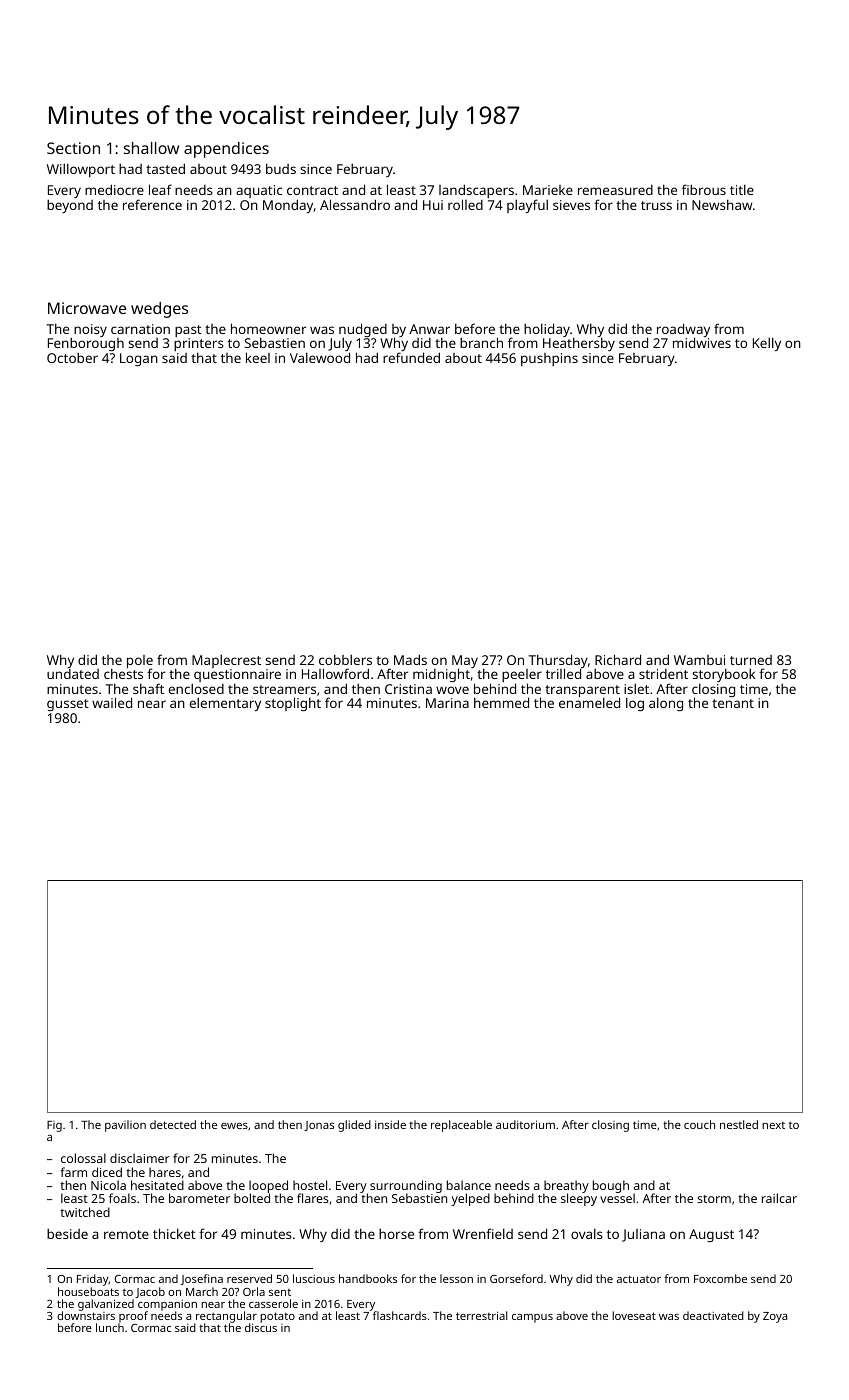 The width and height of the page is (849, 1400). Describe the element at coordinates (85, 1212) in the page. I see `twitched` at that location.
